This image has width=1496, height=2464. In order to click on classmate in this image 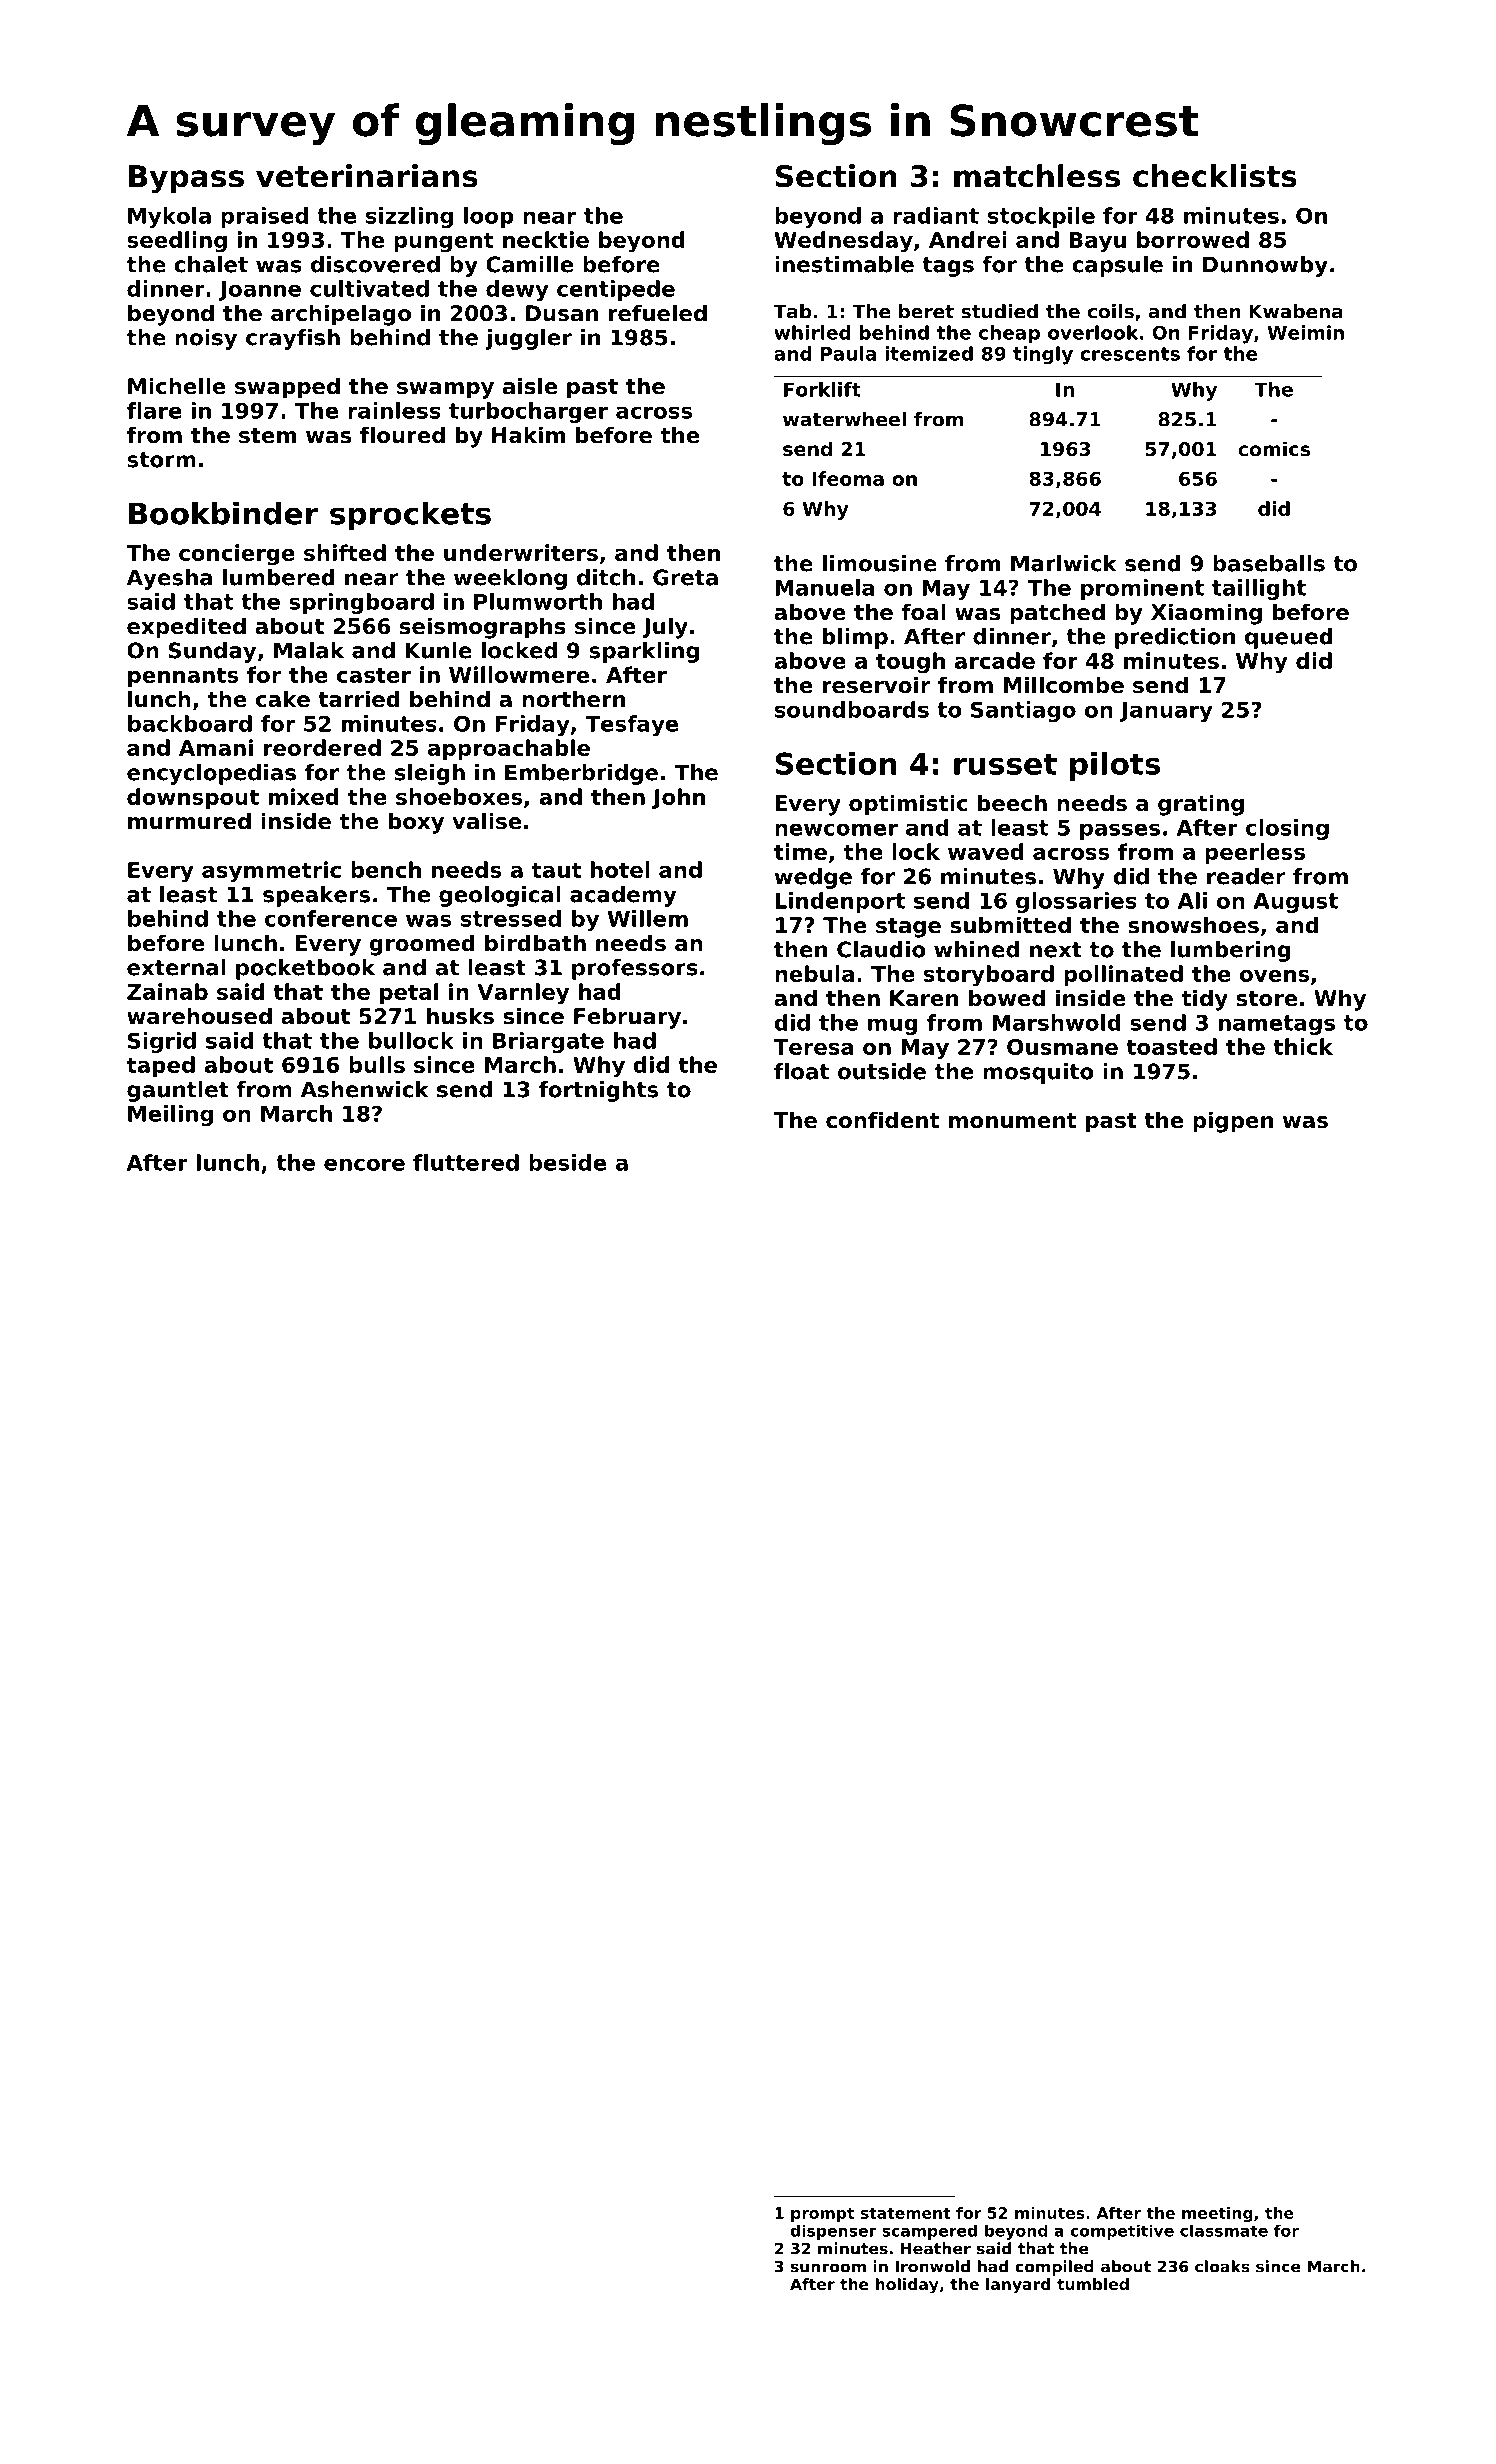, I will do `click(1224, 2231)`.
